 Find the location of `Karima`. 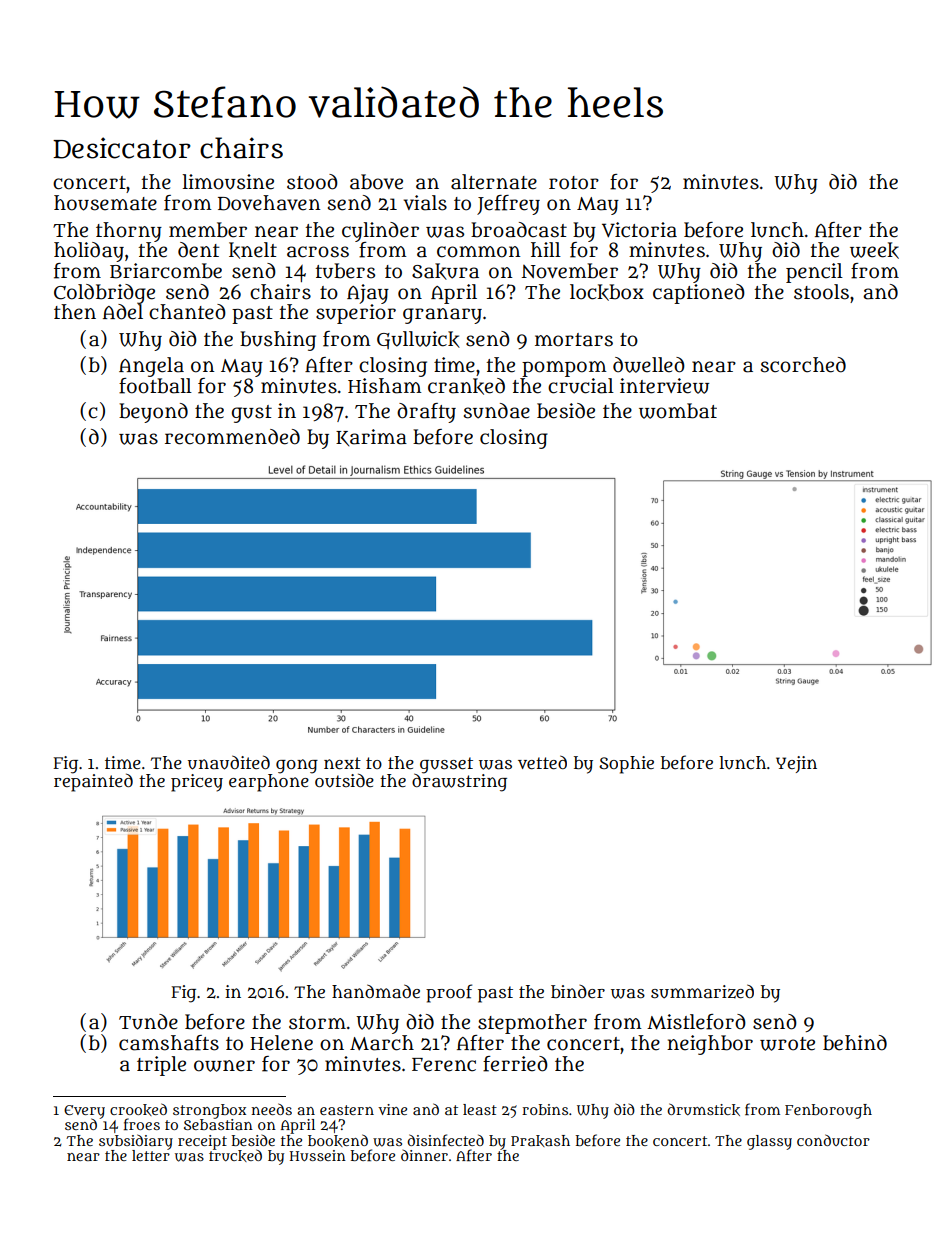

Karima is located at coordinates (371, 437).
